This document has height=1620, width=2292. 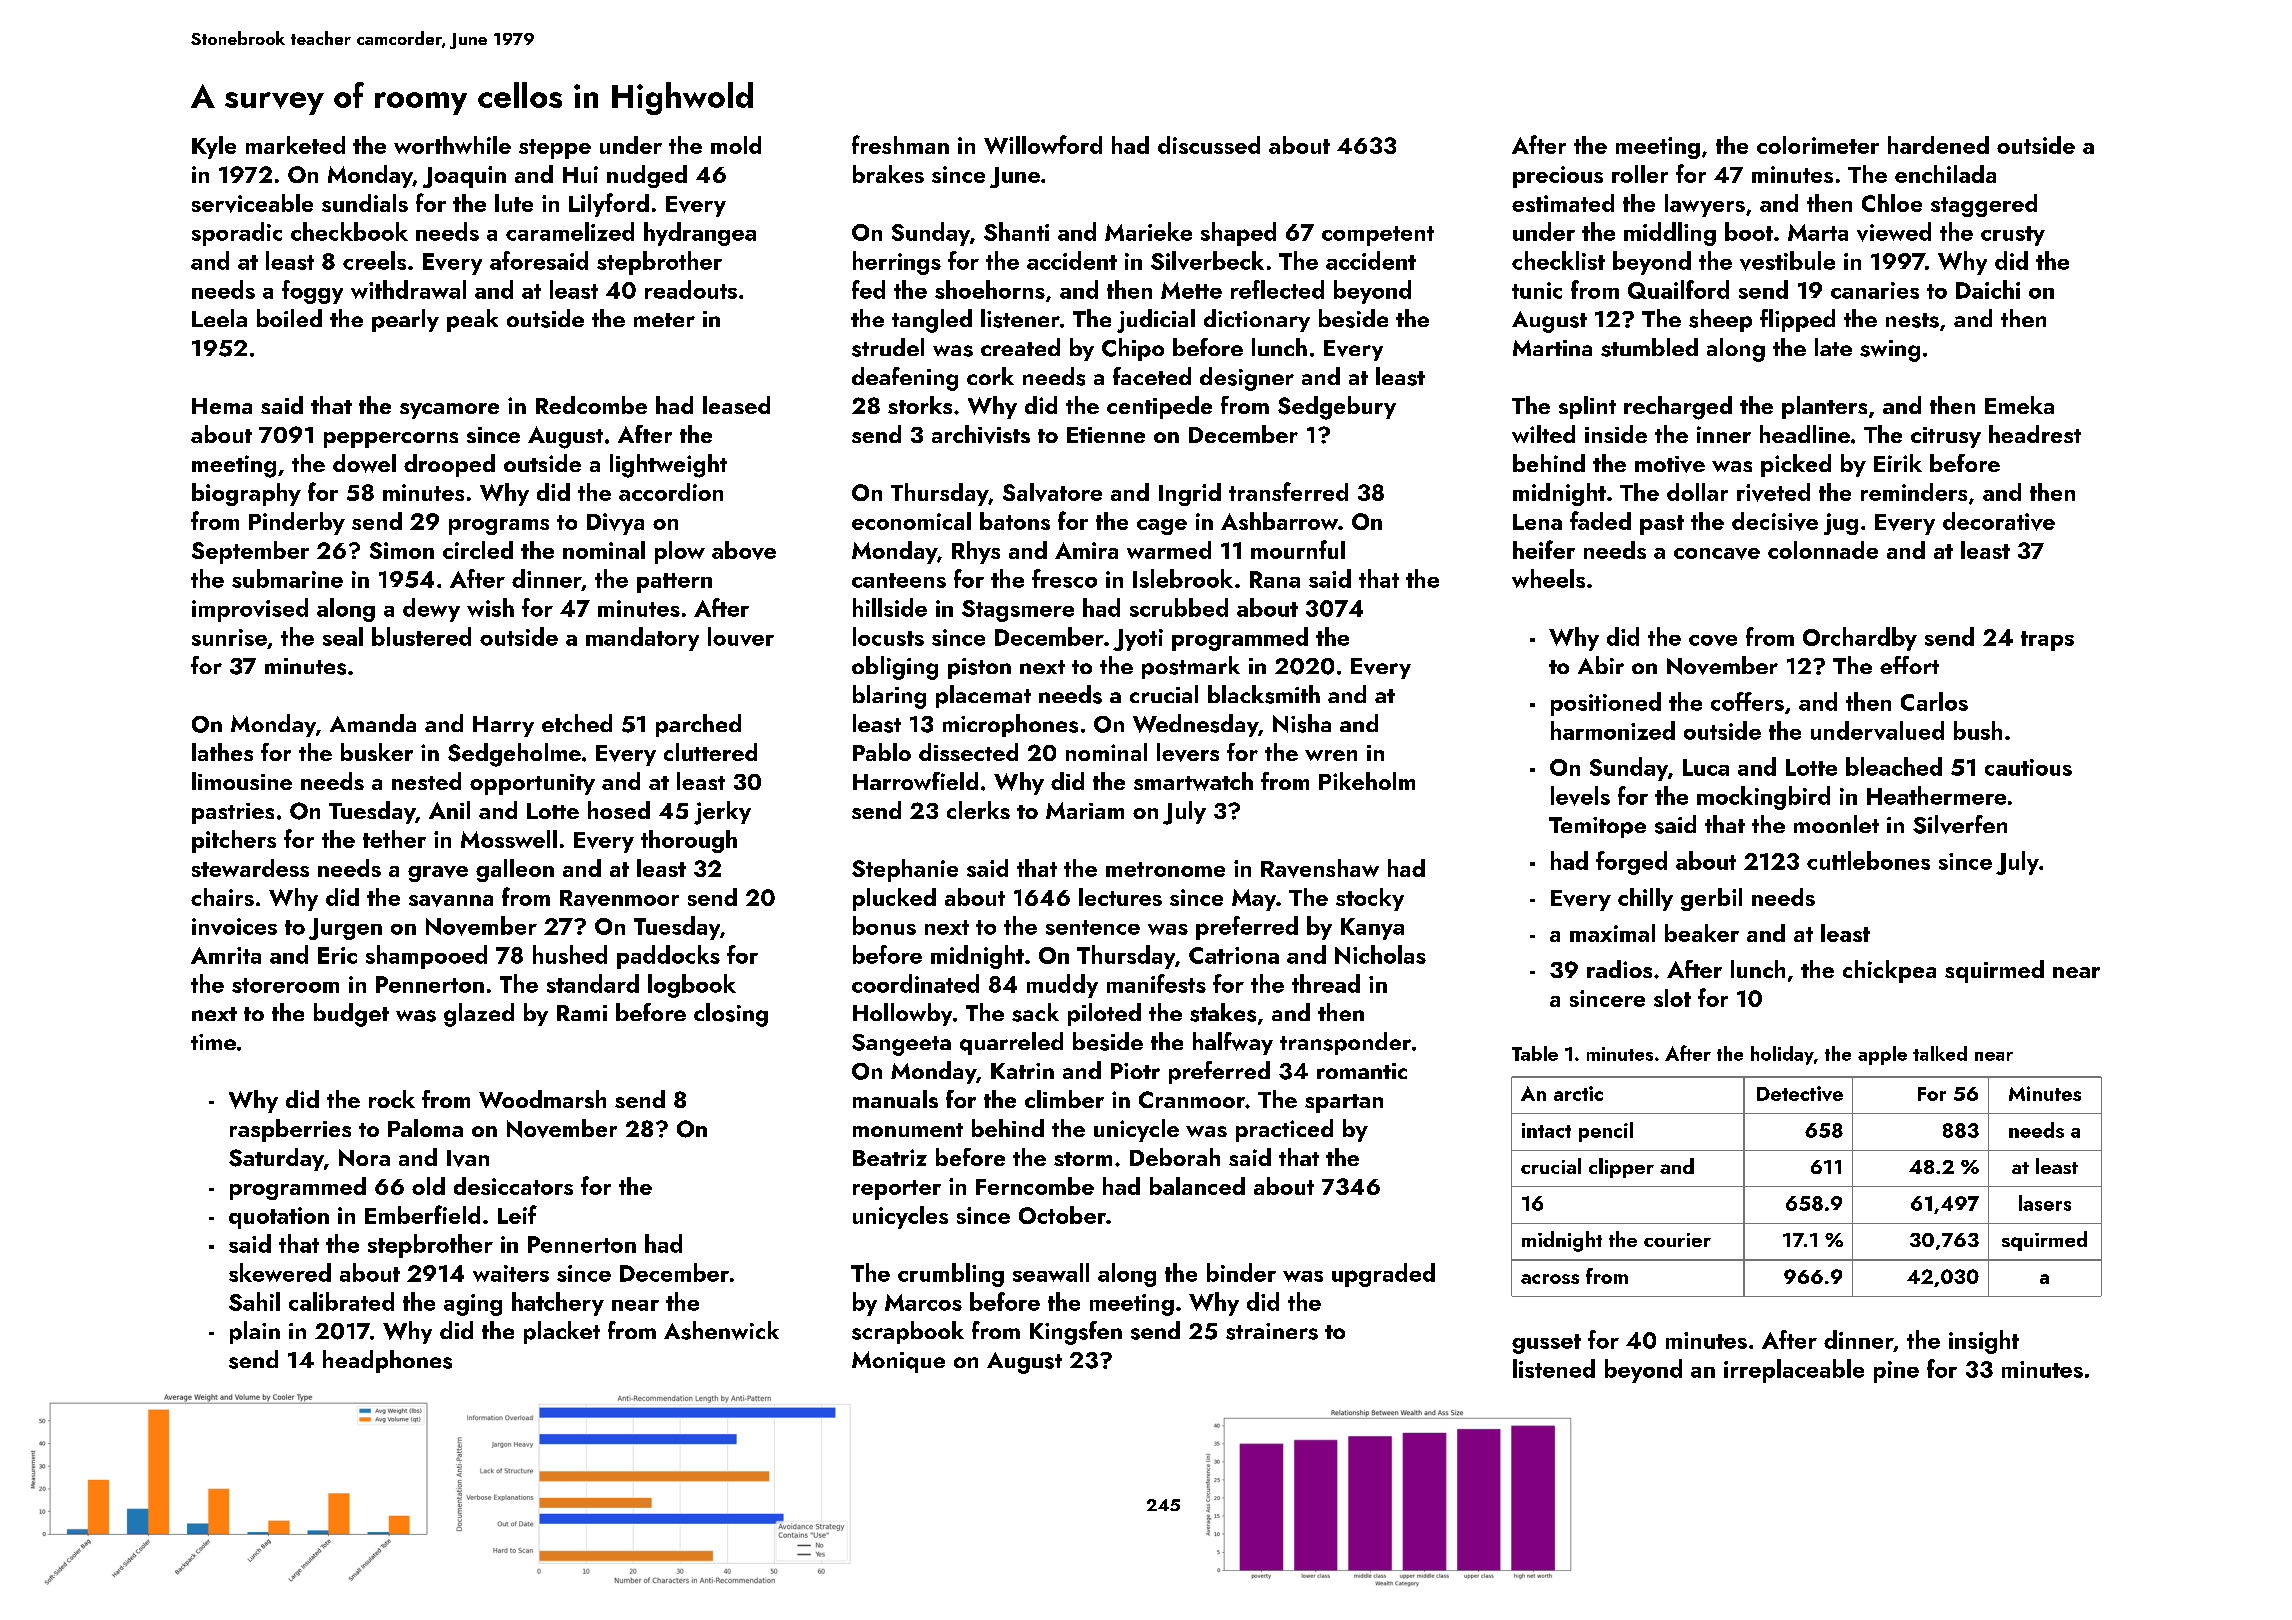 I want to click on chickpea, so click(x=1889, y=971).
